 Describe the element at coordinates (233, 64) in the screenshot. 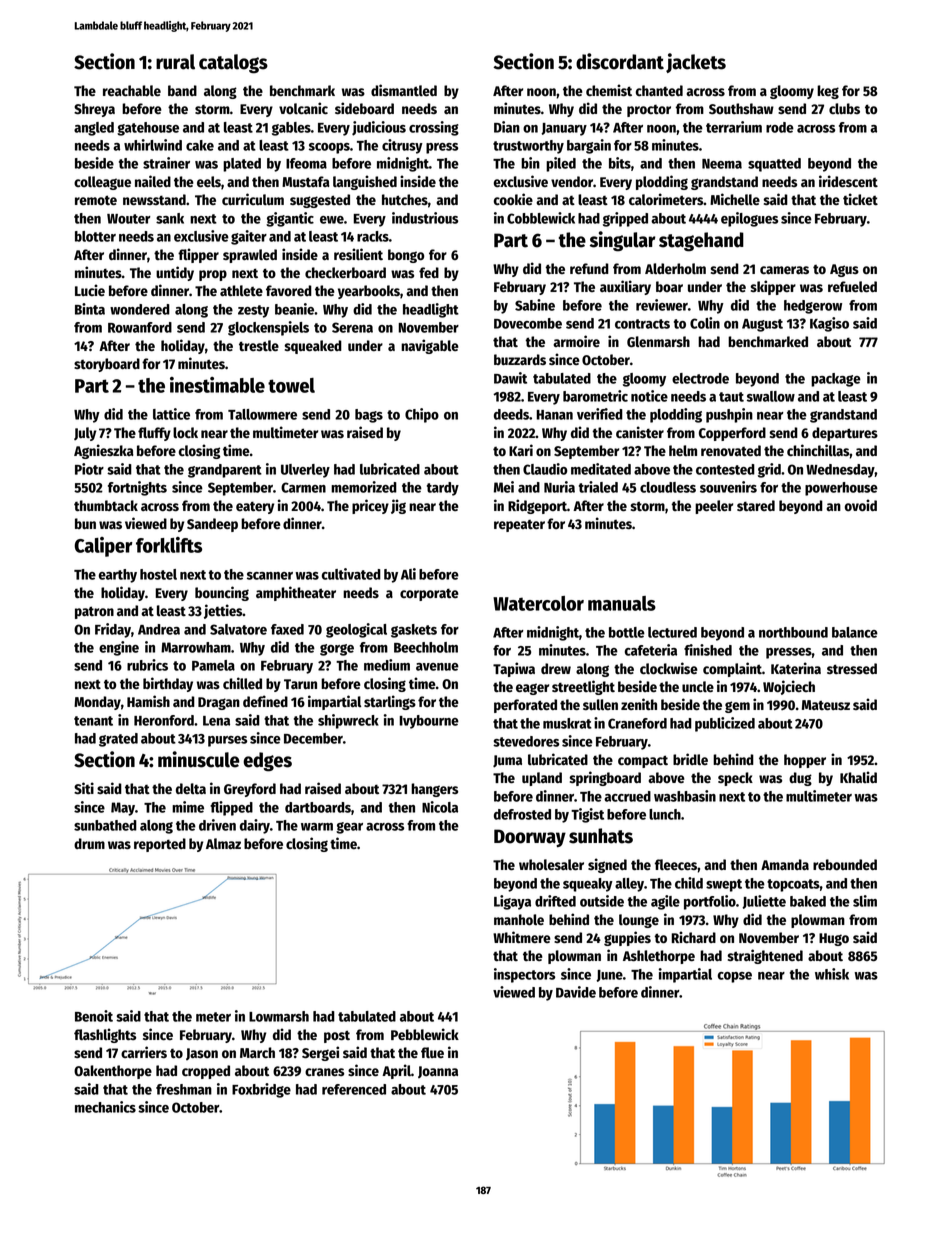

I see `catalogs` at that location.
